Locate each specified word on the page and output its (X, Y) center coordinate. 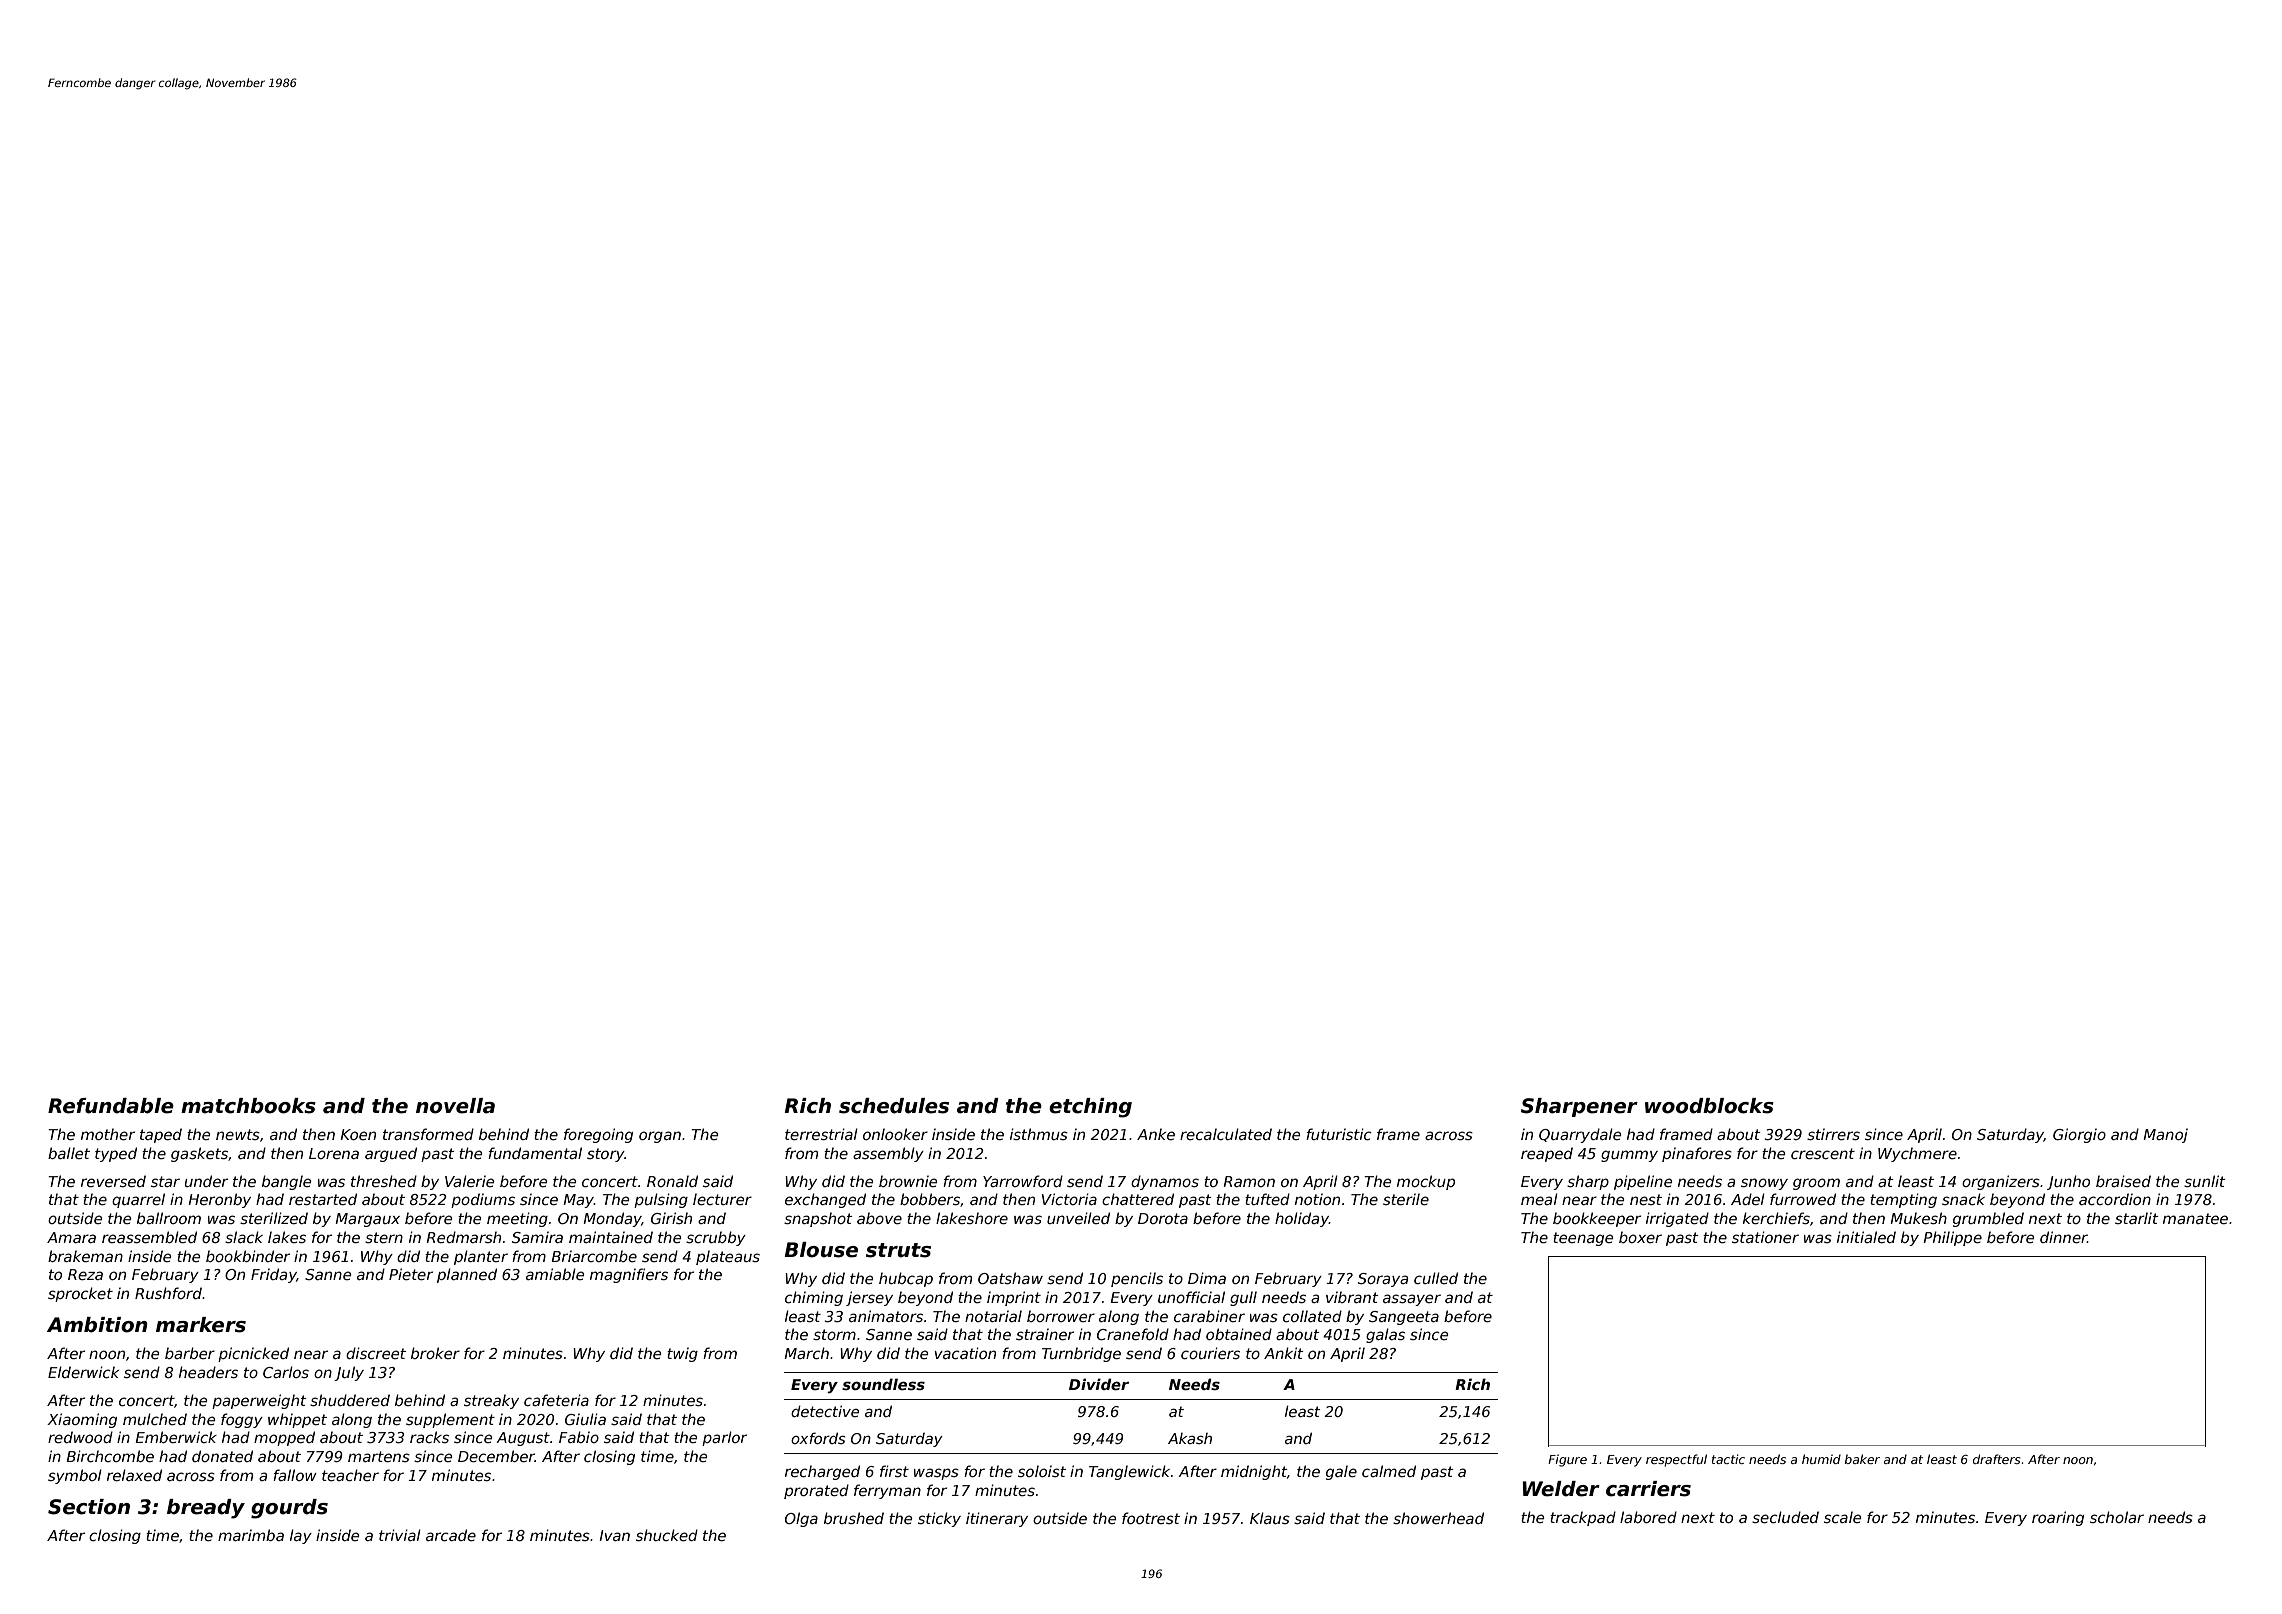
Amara (71, 1237)
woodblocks (1709, 1106)
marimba (251, 1535)
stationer (1765, 1237)
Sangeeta (1404, 1318)
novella (455, 1106)
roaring (2058, 1518)
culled (1436, 1278)
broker (435, 1353)
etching (1090, 1108)
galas (1385, 1335)
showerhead (1438, 1518)
